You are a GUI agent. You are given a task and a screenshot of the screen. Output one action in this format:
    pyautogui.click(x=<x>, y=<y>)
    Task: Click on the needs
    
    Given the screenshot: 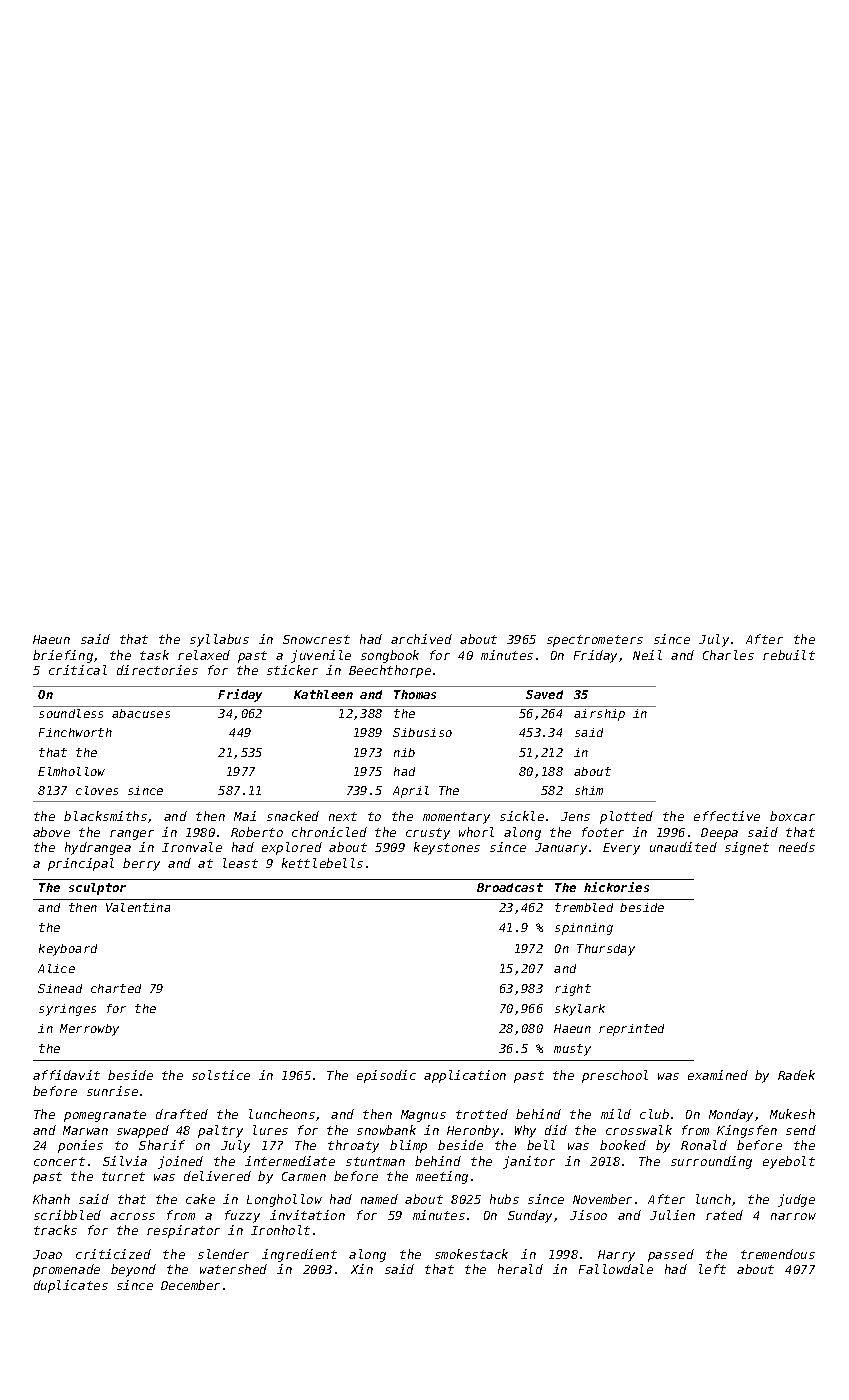 What is the action you would take?
    pyautogui.click(x=797, y=847)
